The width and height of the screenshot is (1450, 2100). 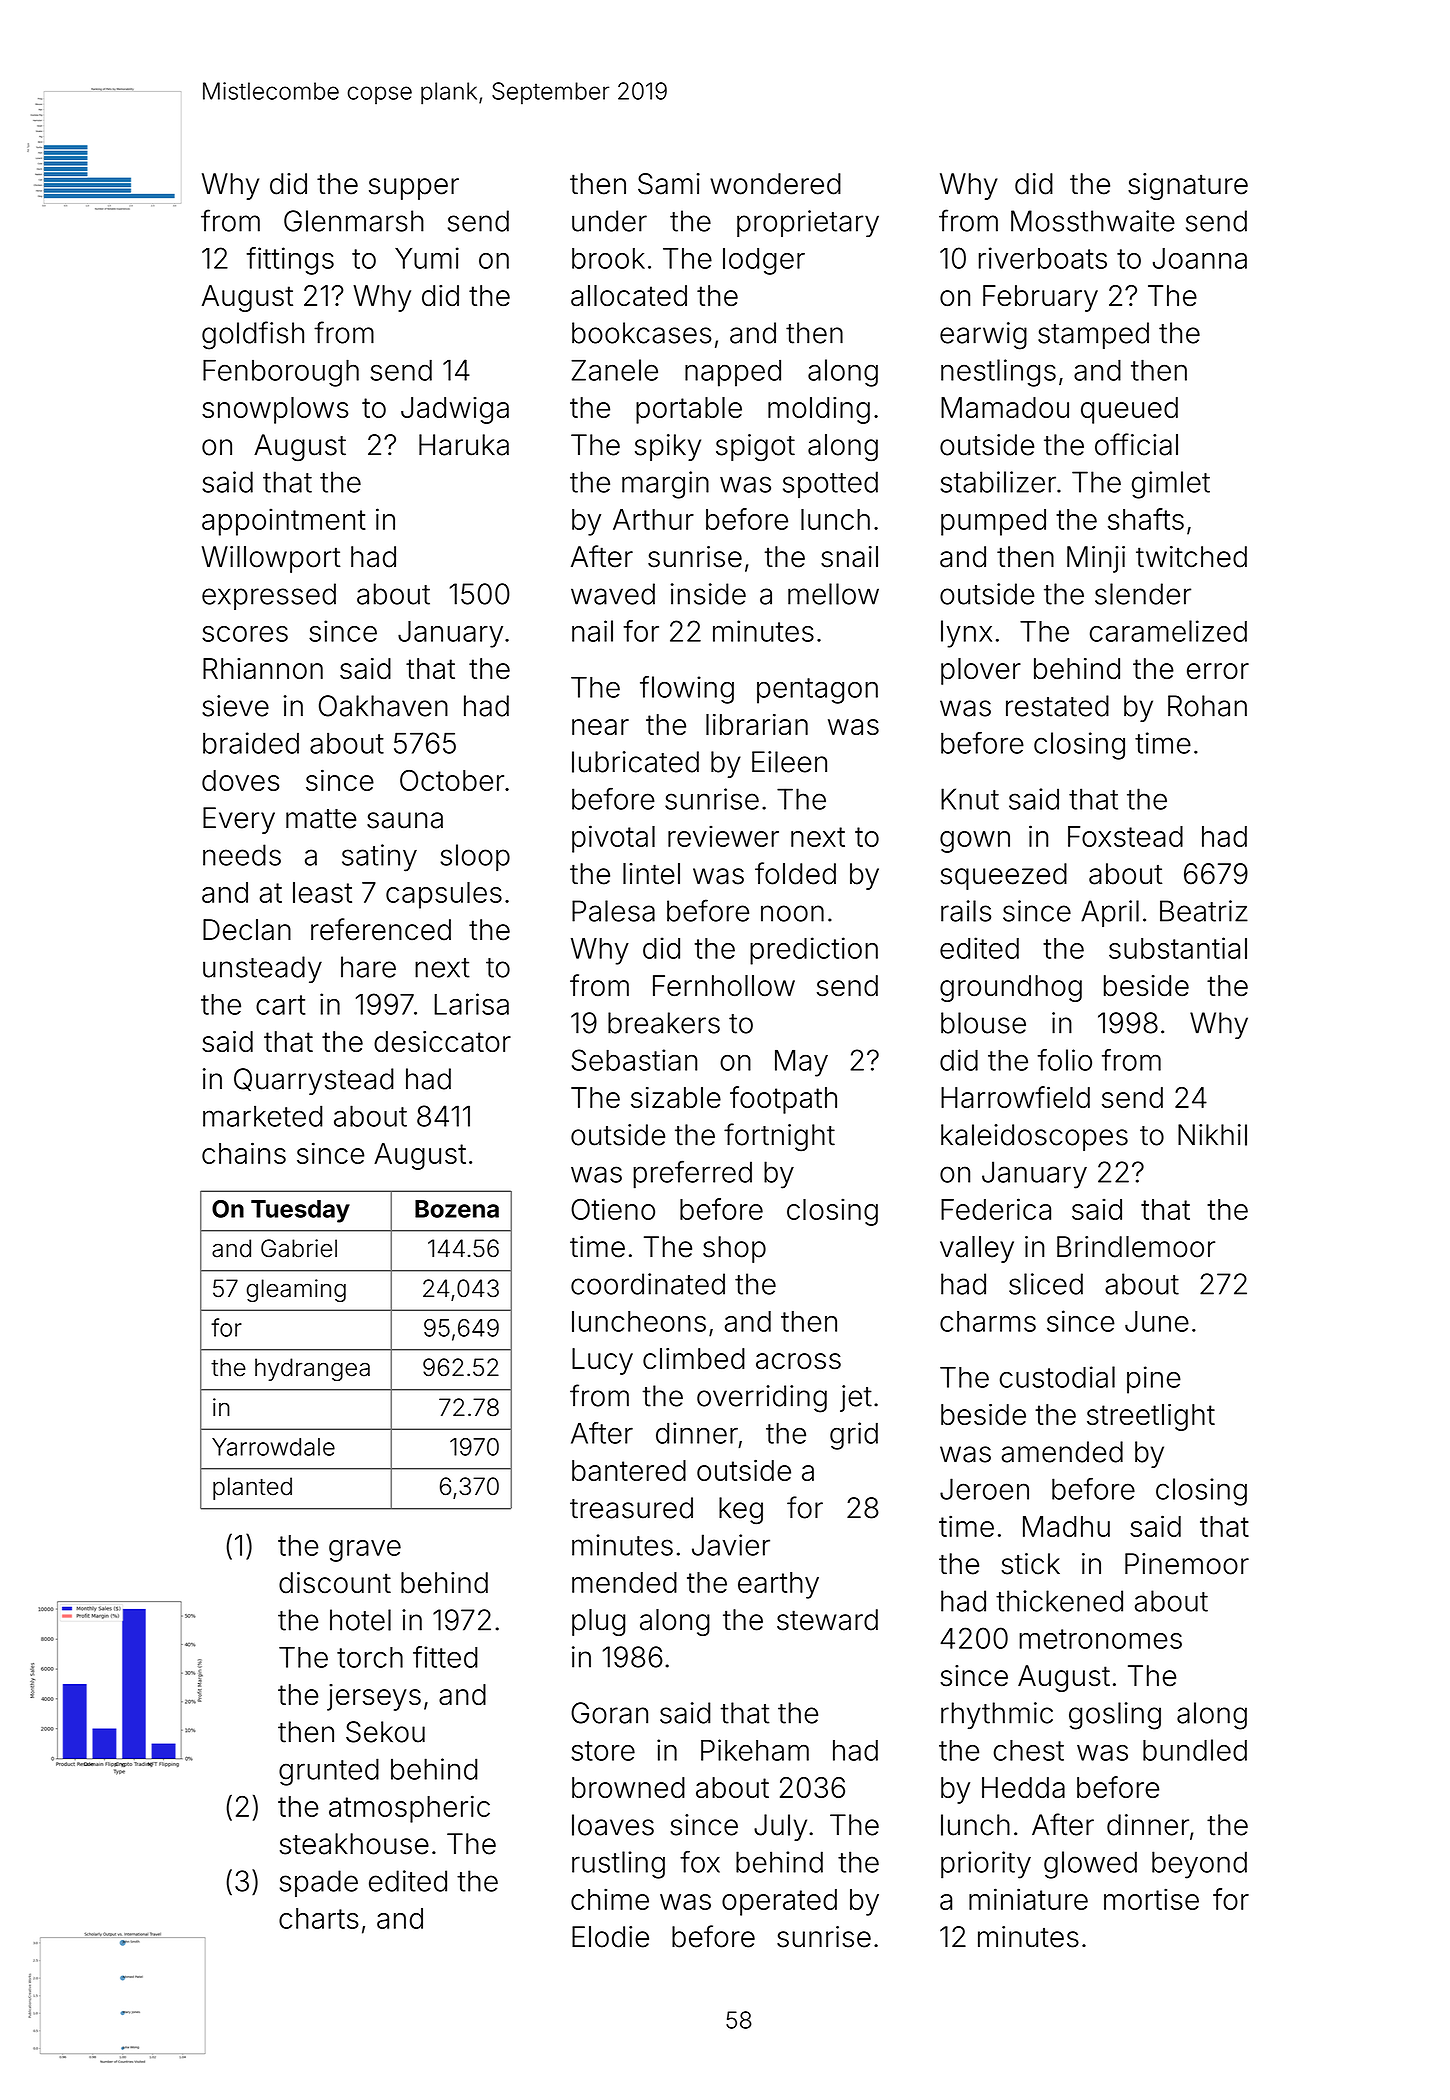 What do you see at coordinates (296, 1290) in the screenshot?
I see `gleaming` at bounding box center [296, 1290].
